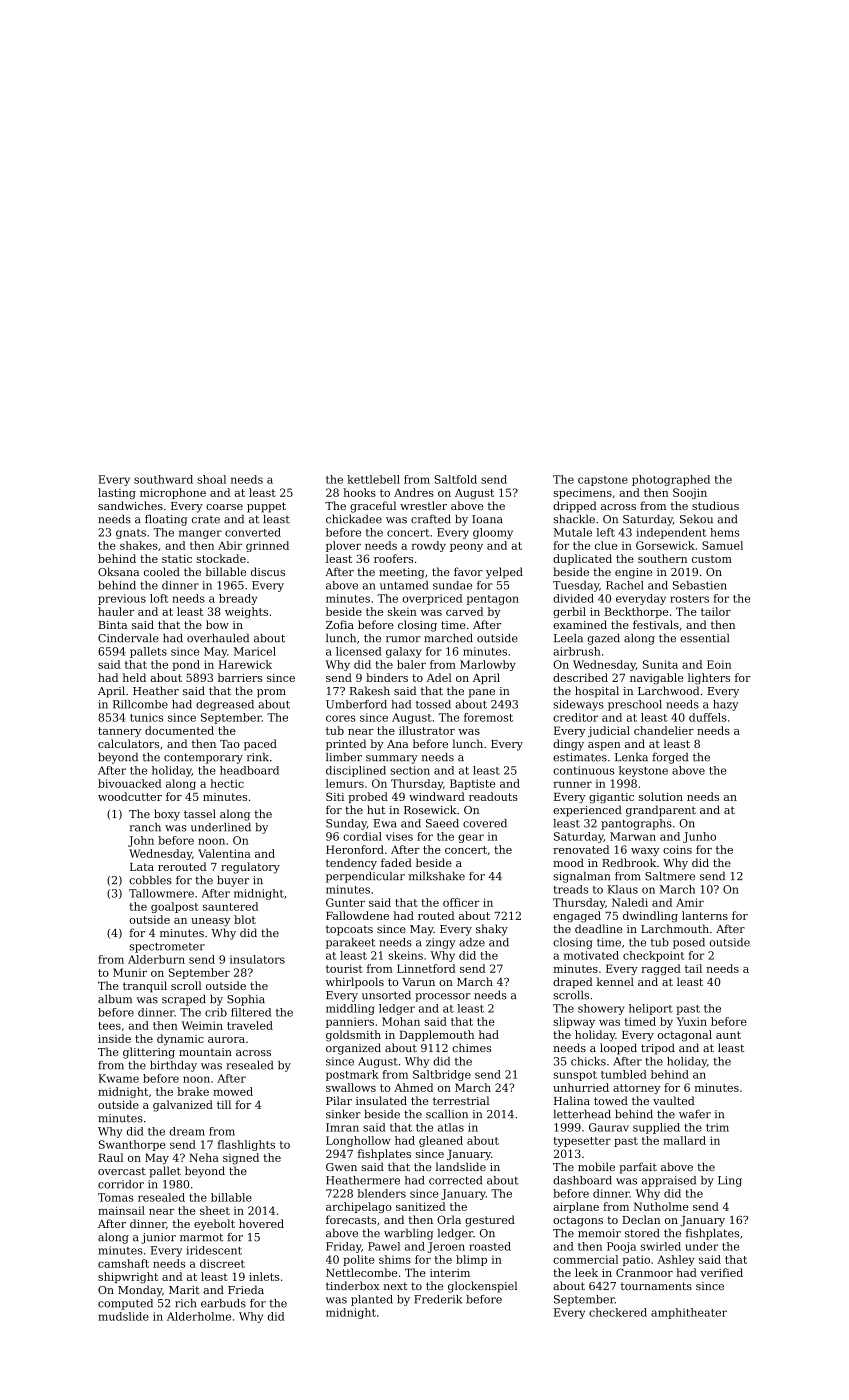 The height and width of the image is (1400, 849). Describe the element at coordinates (130, 972) in the image. I see `Munir` at that location.
